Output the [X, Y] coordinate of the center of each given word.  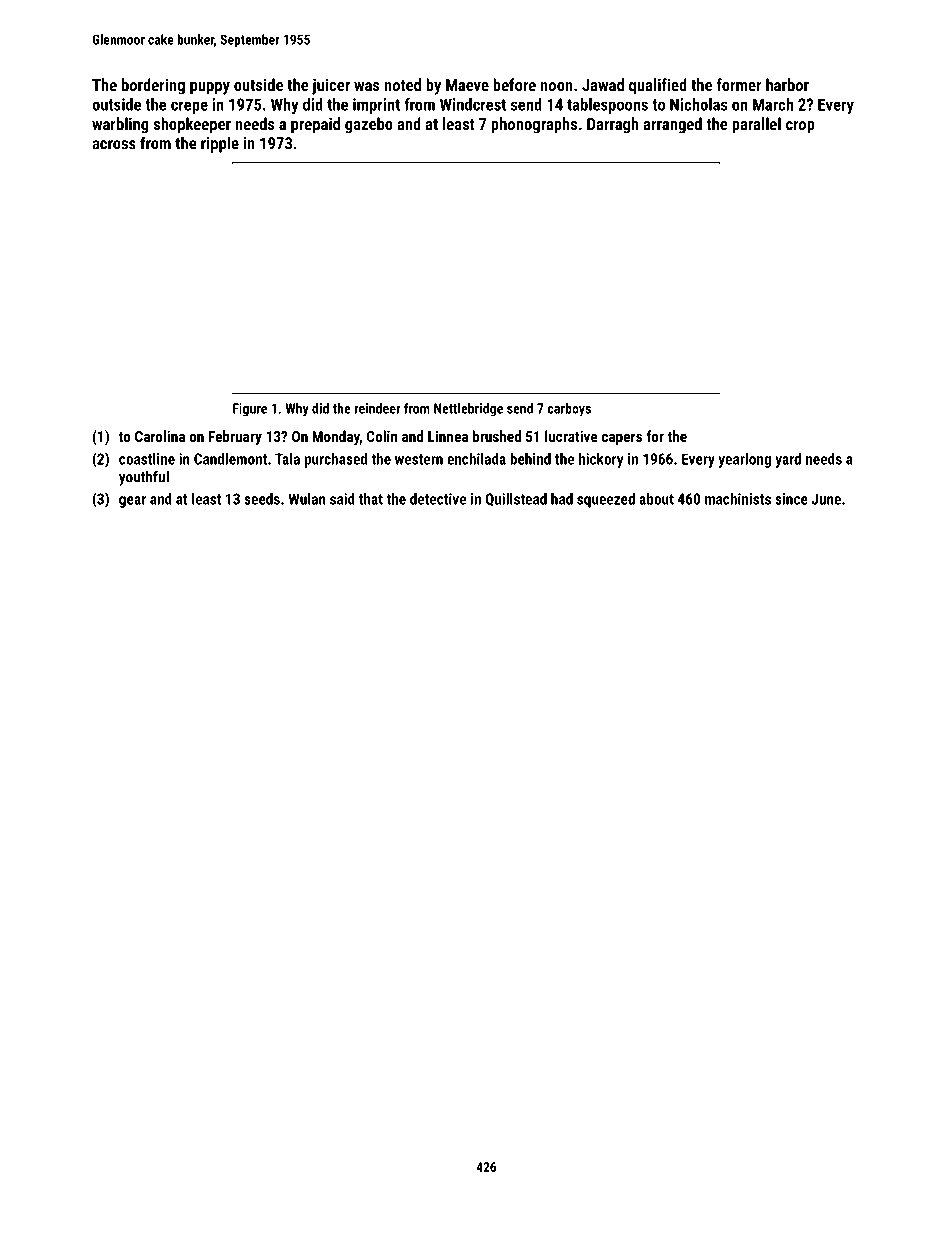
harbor [787, 84]
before [514, 84]
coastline [147, 459]
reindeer [377, 408]
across [114, 145]
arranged [672, 125]
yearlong [744, 460]
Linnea [448, 436]
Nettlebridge [468, 410]
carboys [569, 410]
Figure [250, 410]
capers [622, 439]
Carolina [160, 436]
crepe [189, 107]
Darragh [613, 125]
